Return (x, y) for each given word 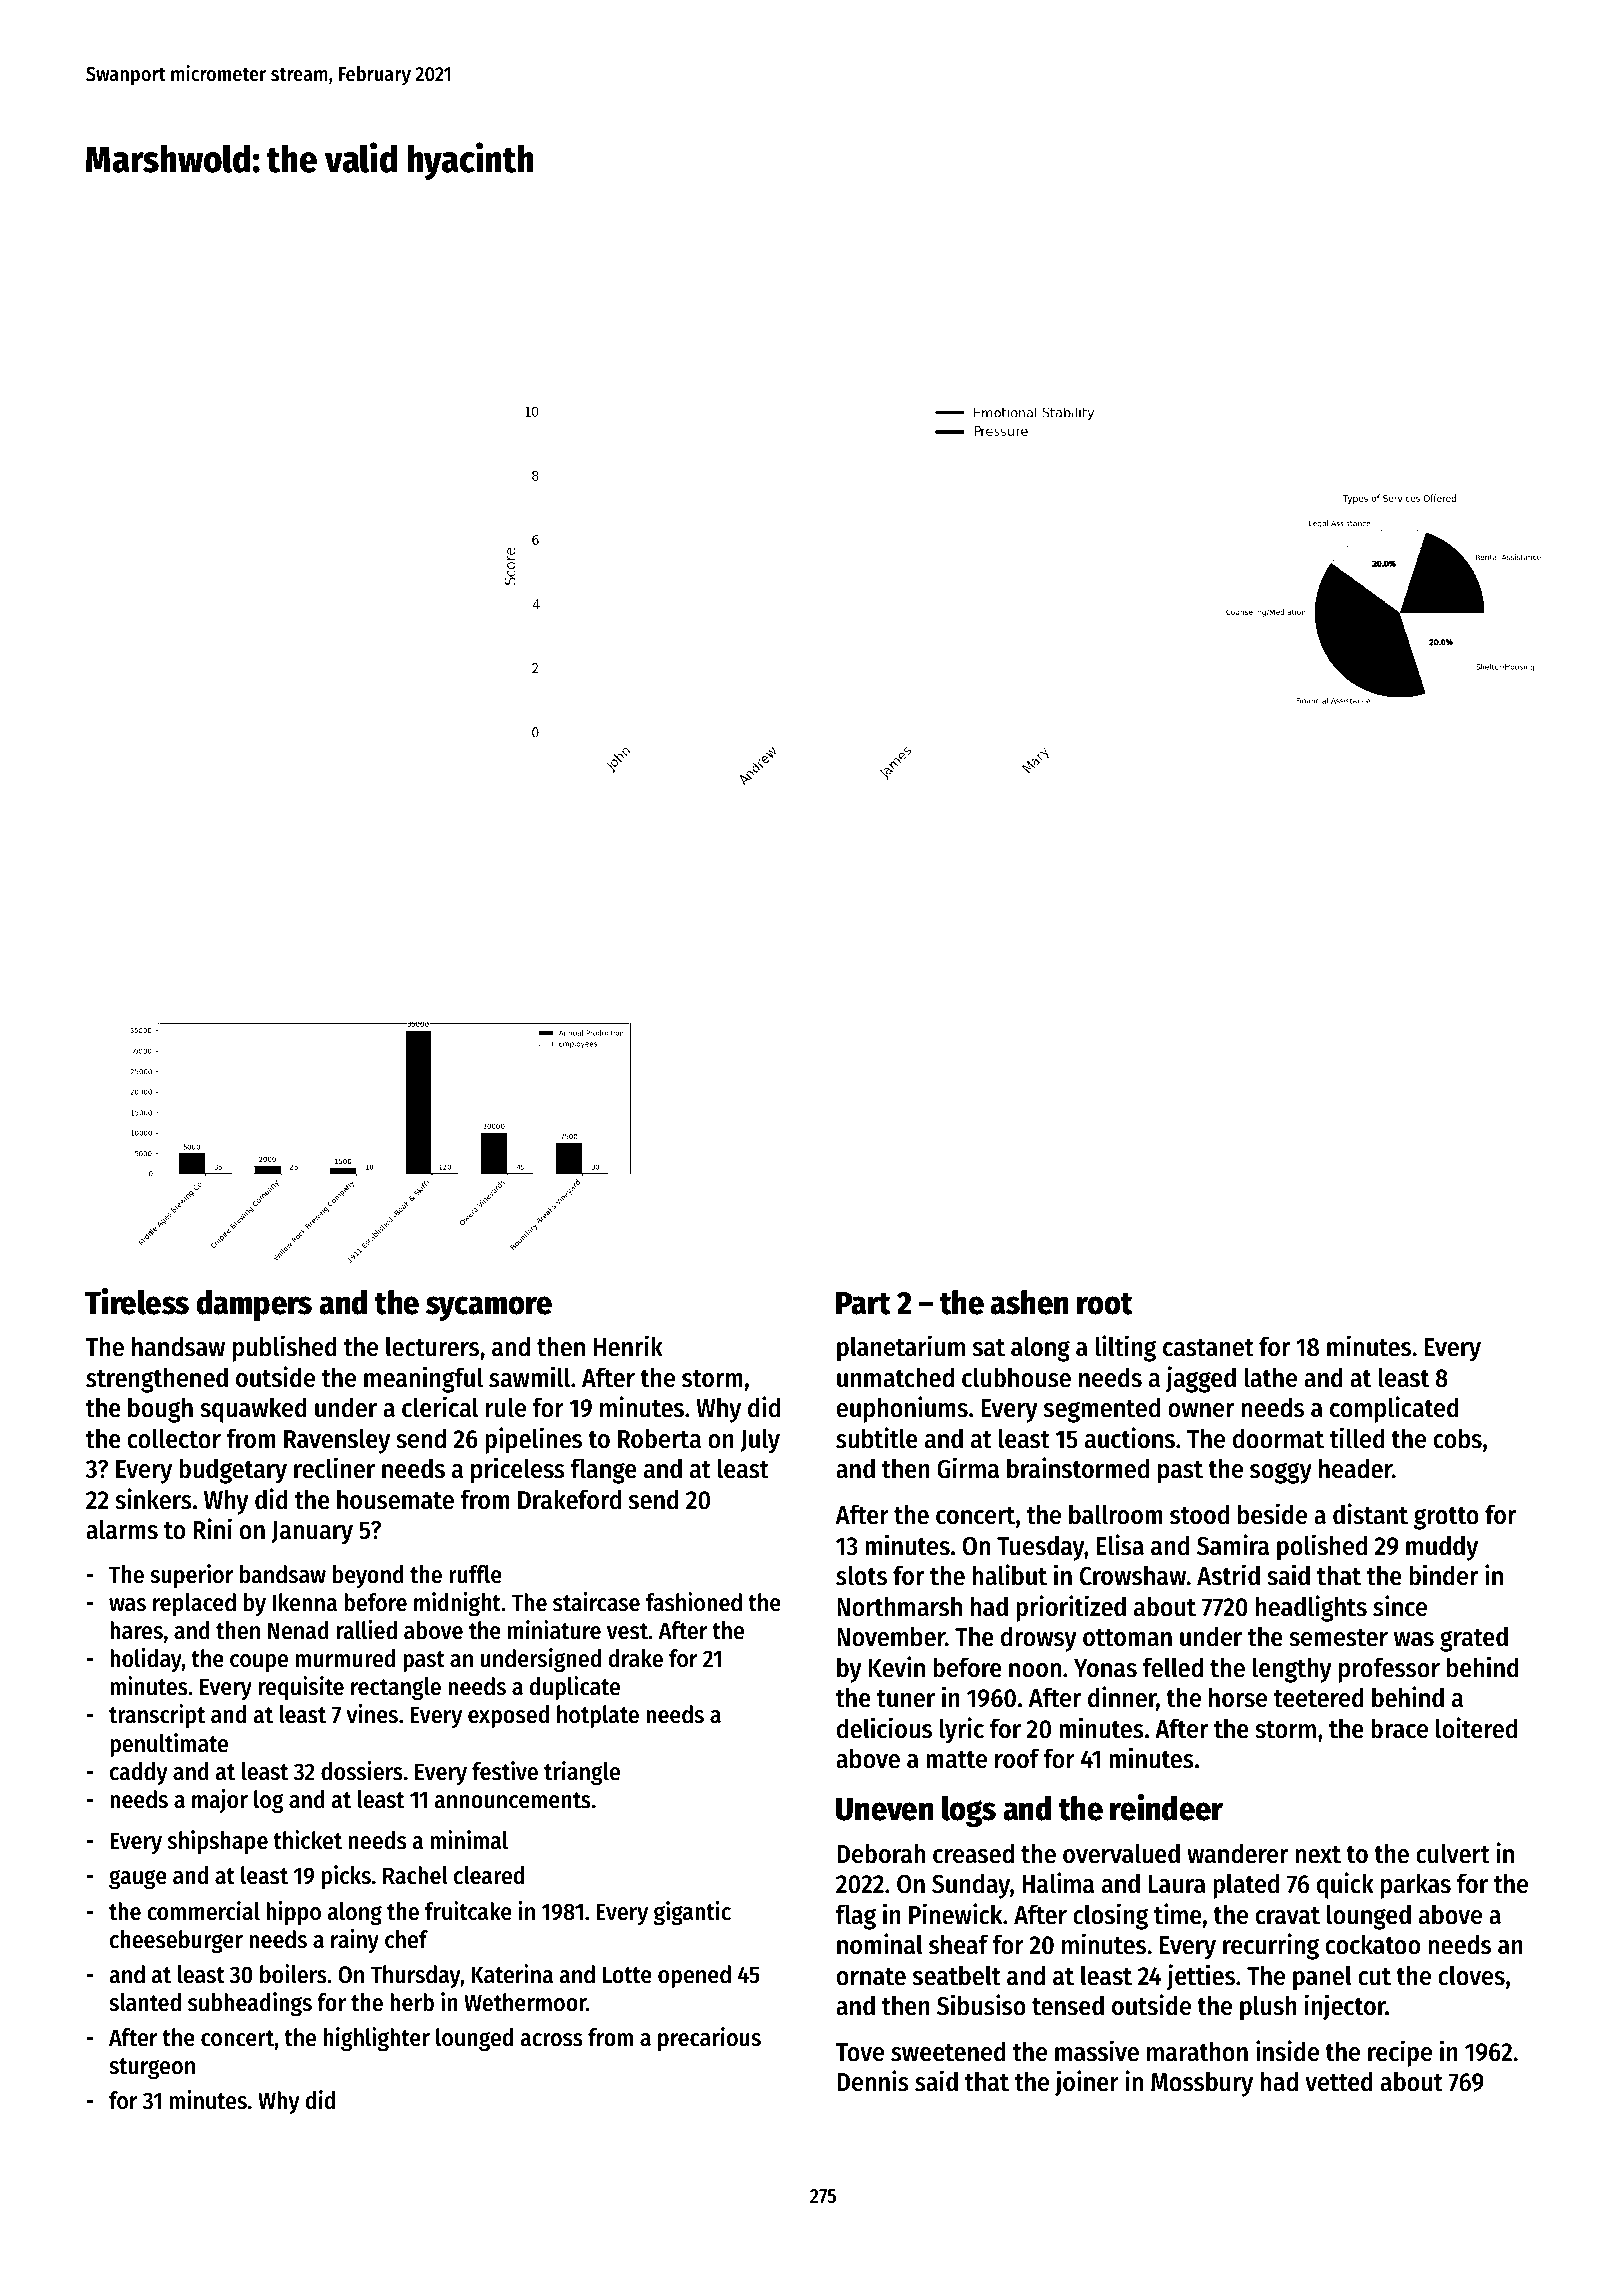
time (1178, 1914)
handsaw (178, 1346)
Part (863, 1303)
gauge (138, 1879)
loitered (1476, 1728)
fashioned (694, 1602)
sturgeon (152, 2068)
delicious (884, 1728)
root (1105, 1304)
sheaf (959, 1944)
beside (1272, 1514)
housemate (395, 1499)
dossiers (362, 1771)
